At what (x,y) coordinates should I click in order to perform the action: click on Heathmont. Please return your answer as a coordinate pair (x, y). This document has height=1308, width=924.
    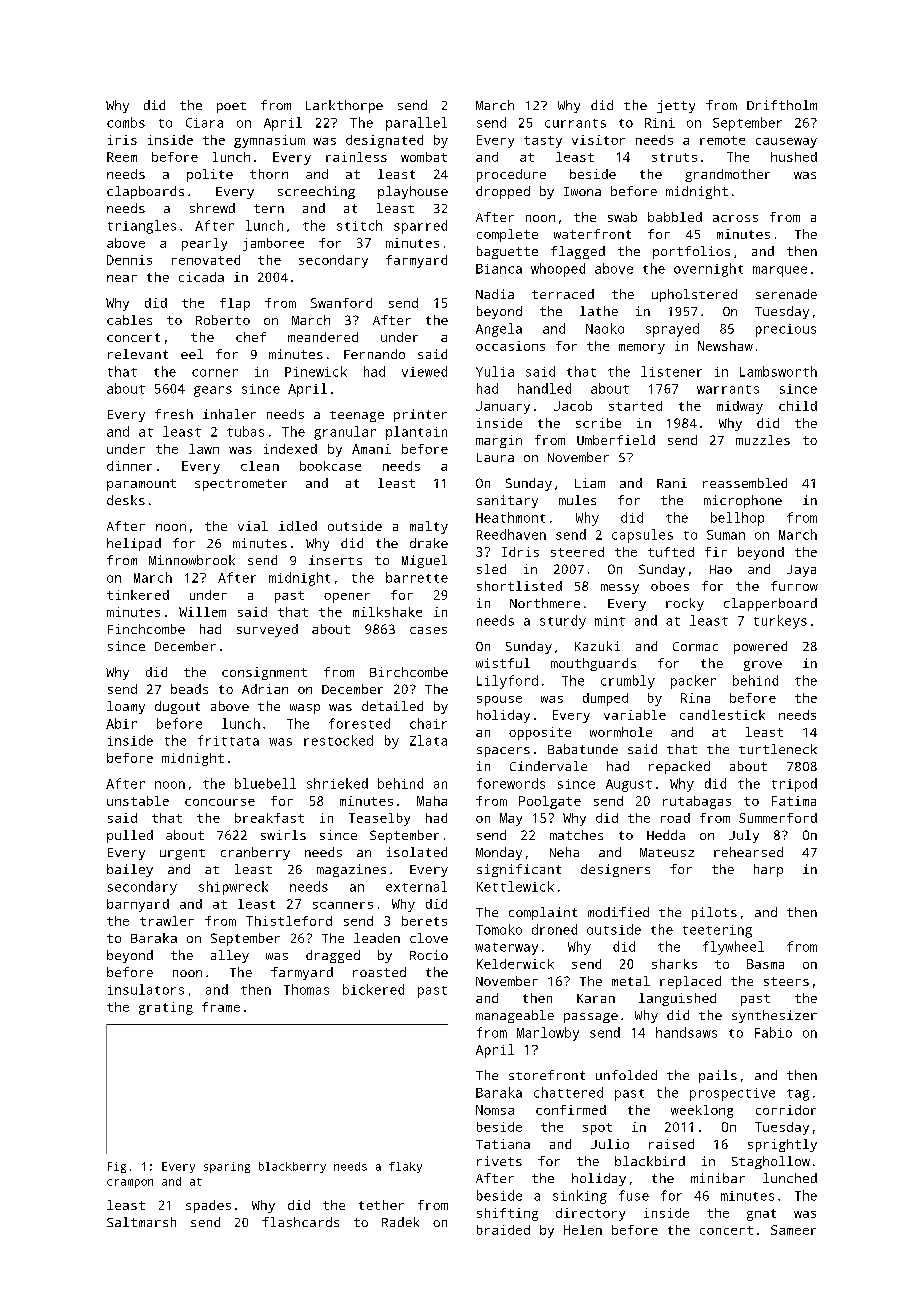
    Looking at the image, I should click on (510, 517).
